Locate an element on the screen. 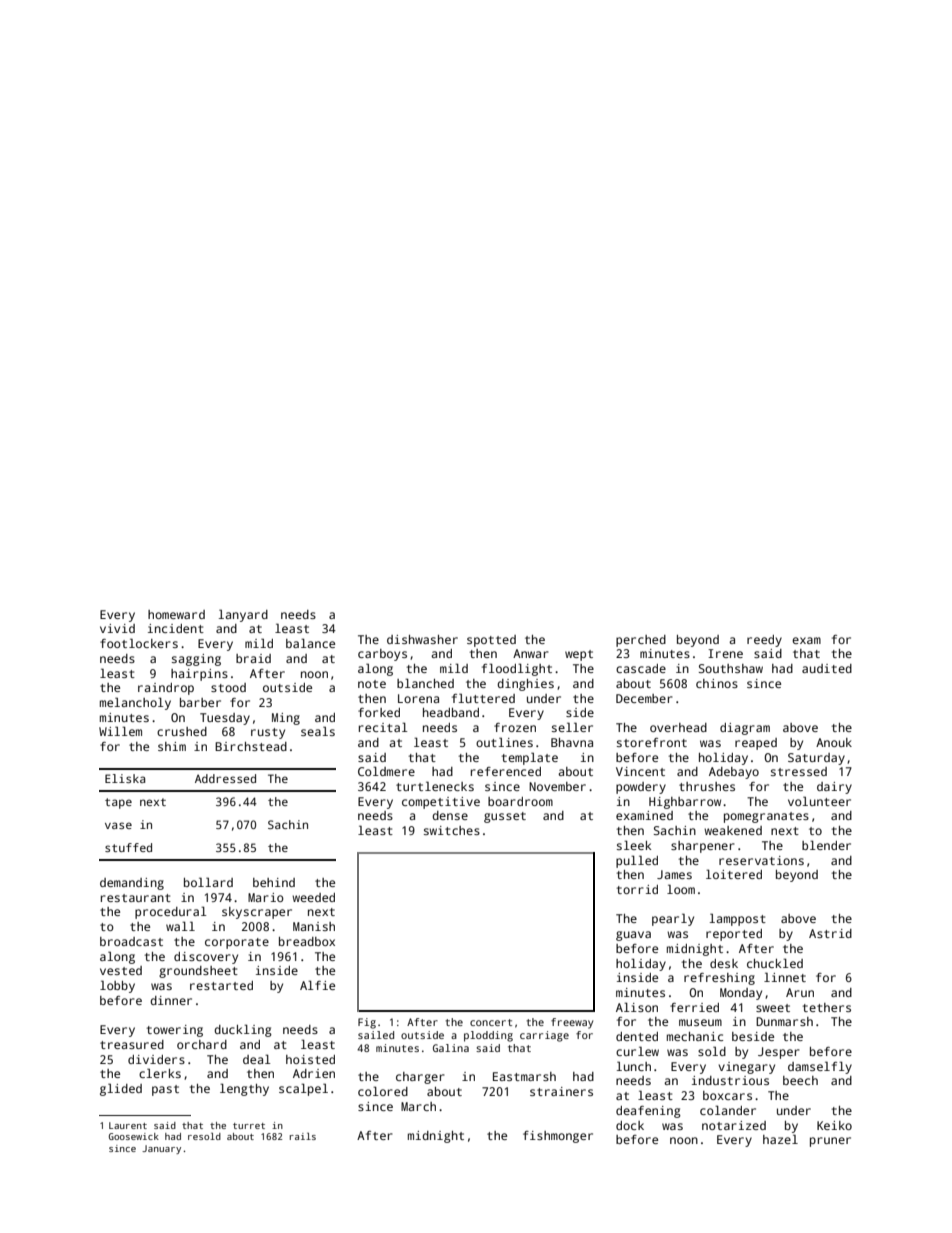  reedy is located at coordinates (764, 641).
